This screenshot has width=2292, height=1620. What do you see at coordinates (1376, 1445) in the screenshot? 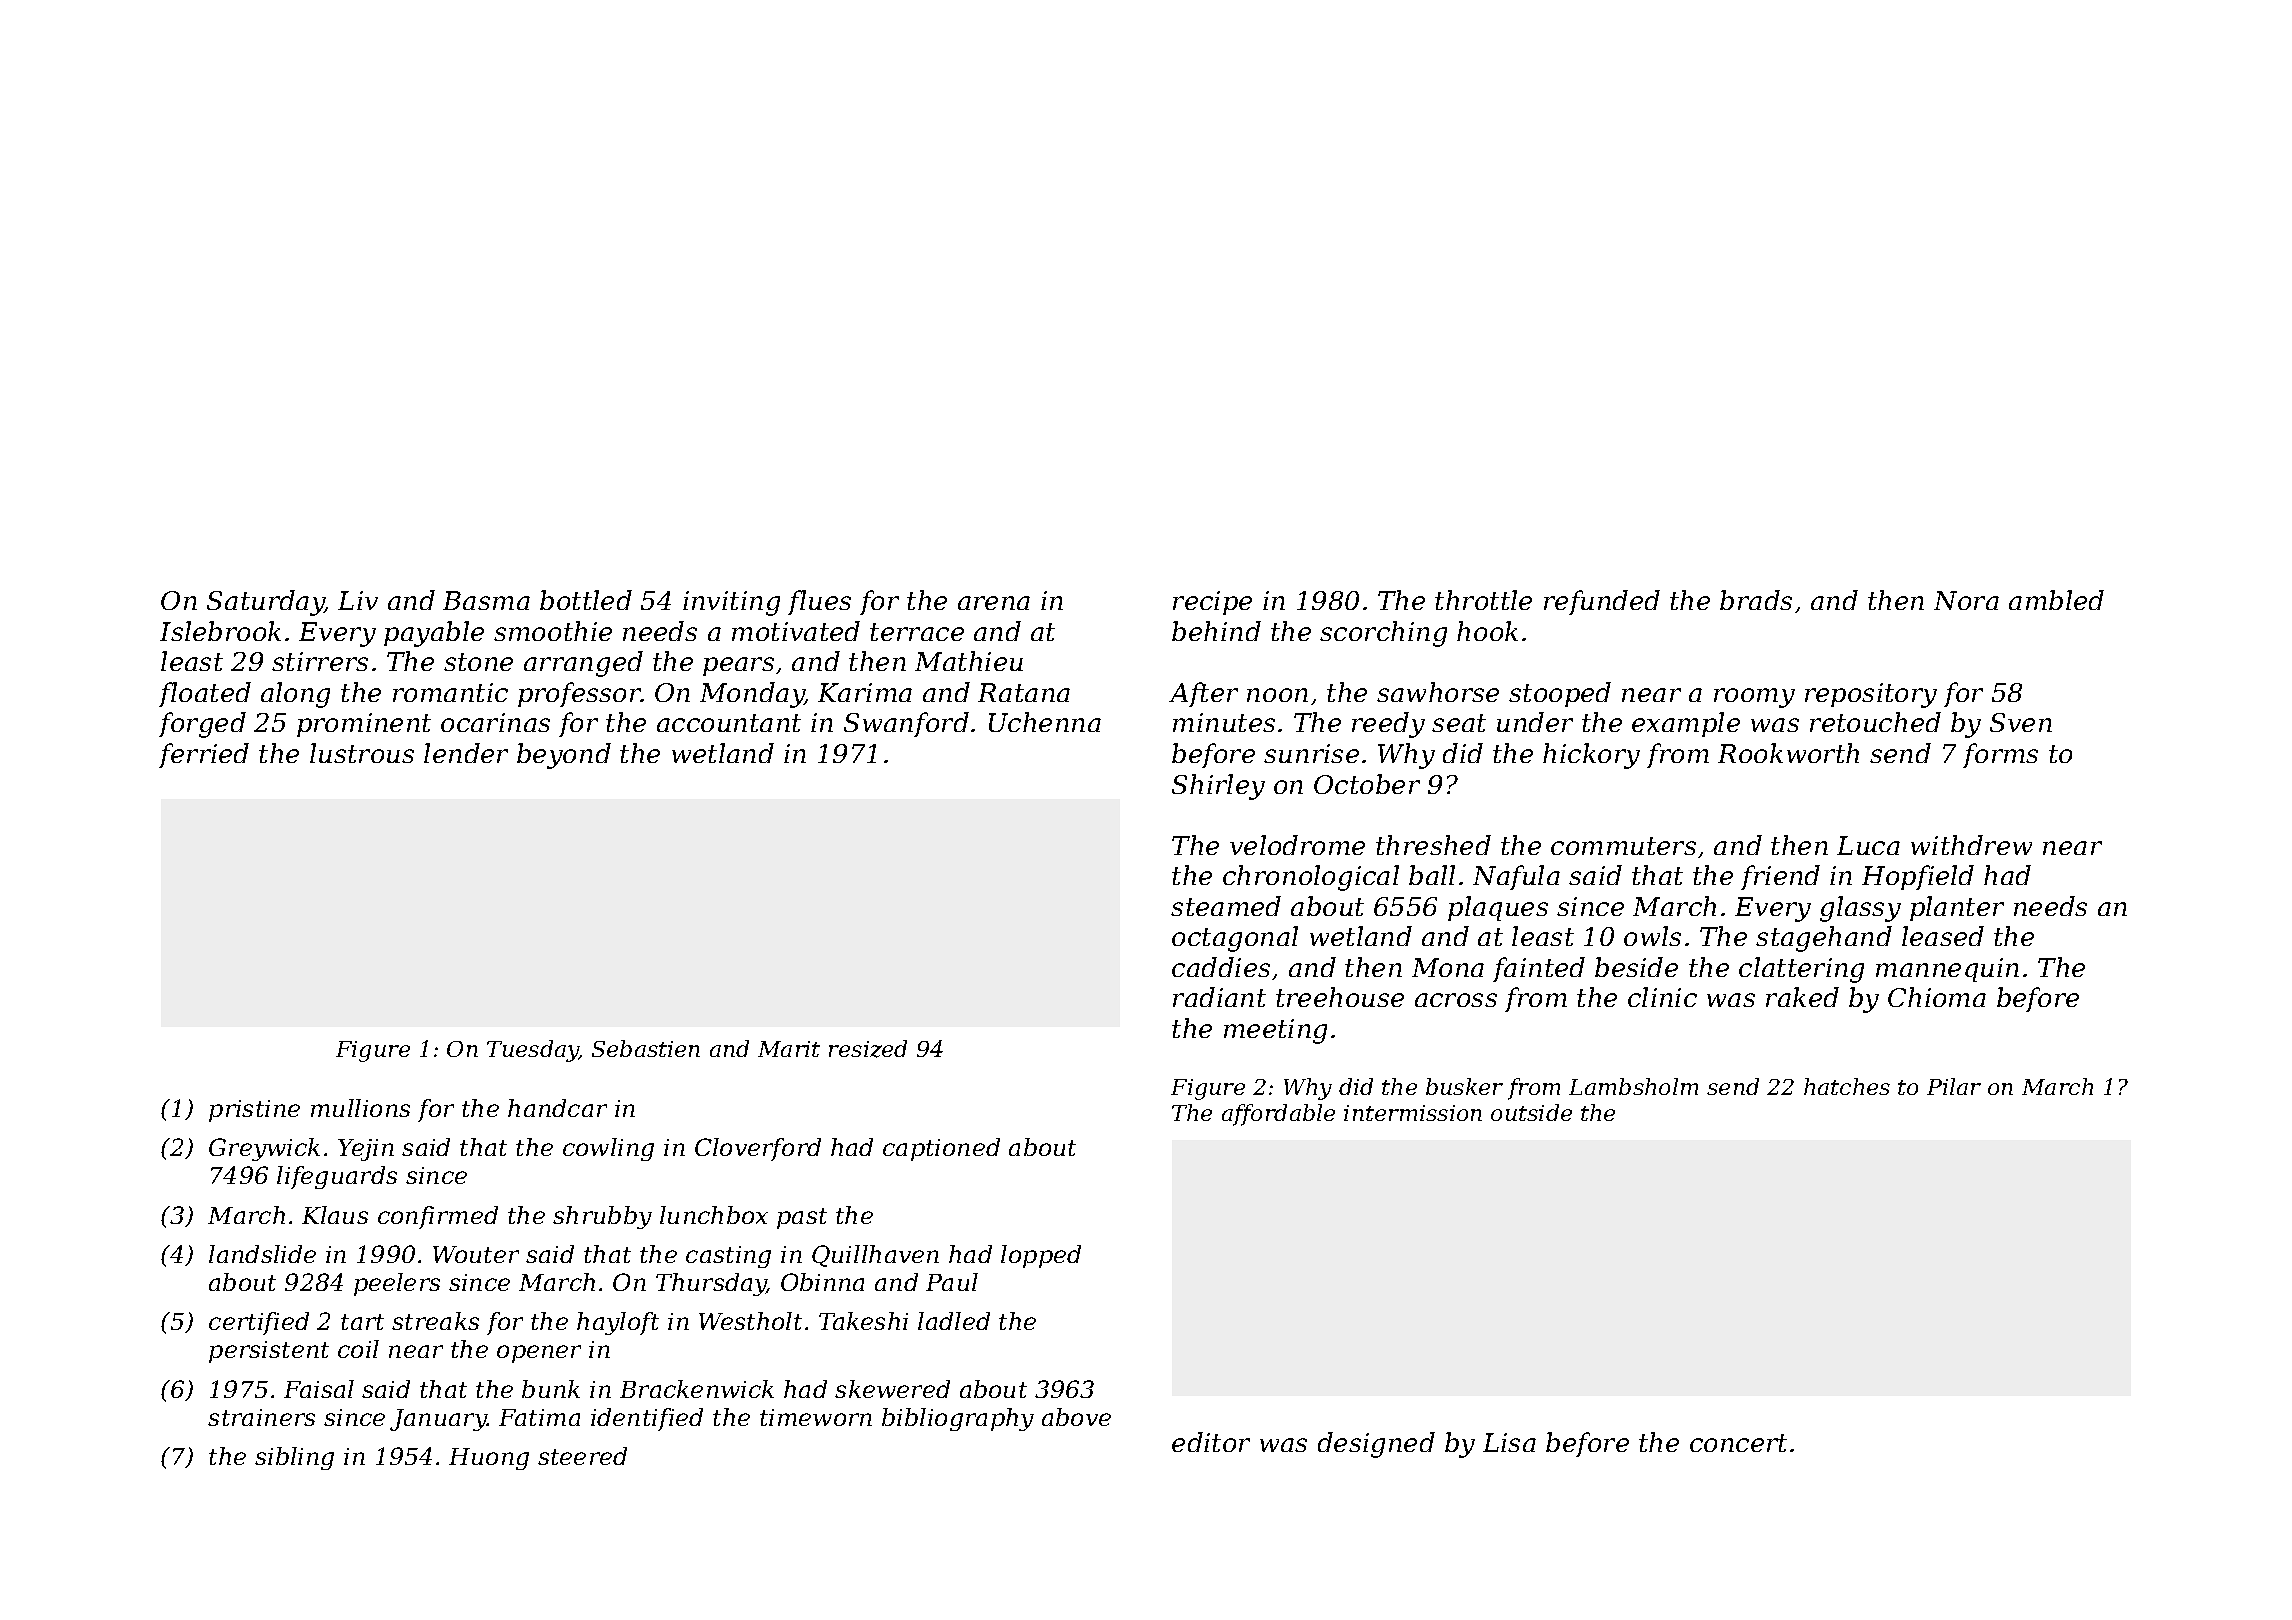
I see `designed` at bounding box center [1376, 1445].
